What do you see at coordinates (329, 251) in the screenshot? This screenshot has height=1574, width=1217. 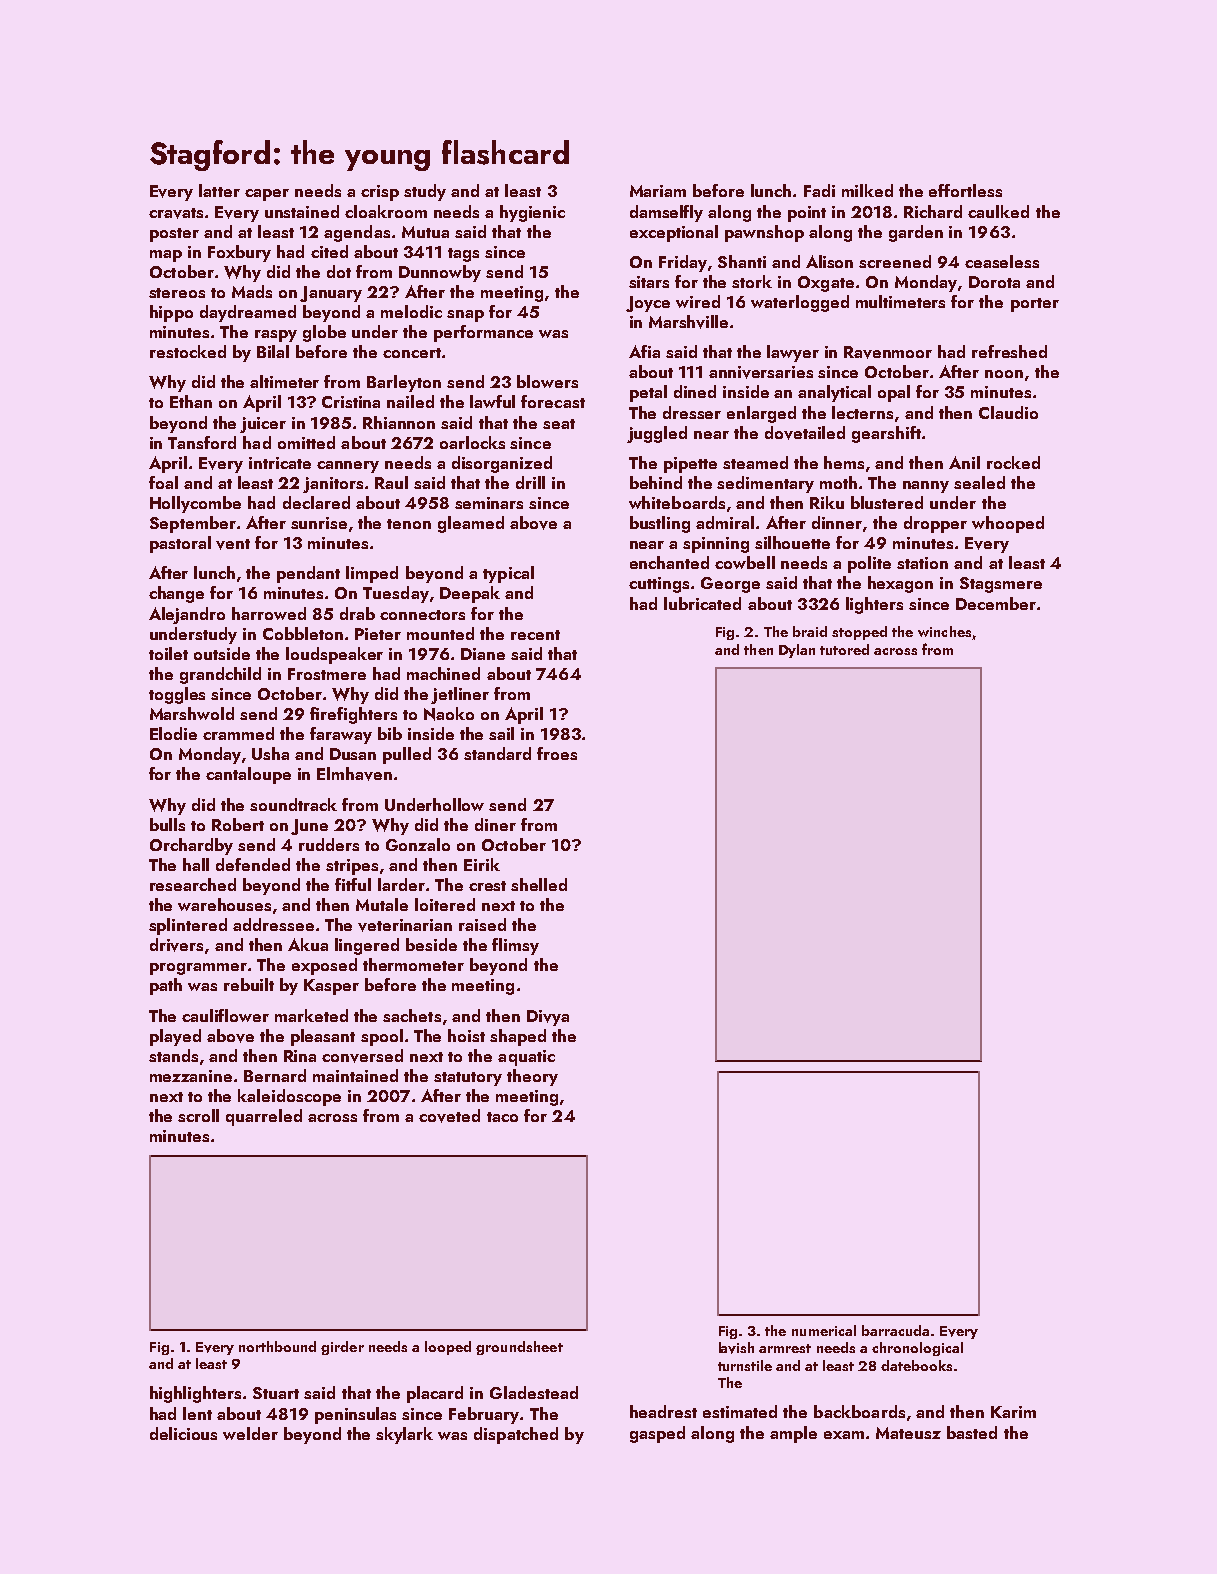 I see `cited` at bounding box center [329, 251].
